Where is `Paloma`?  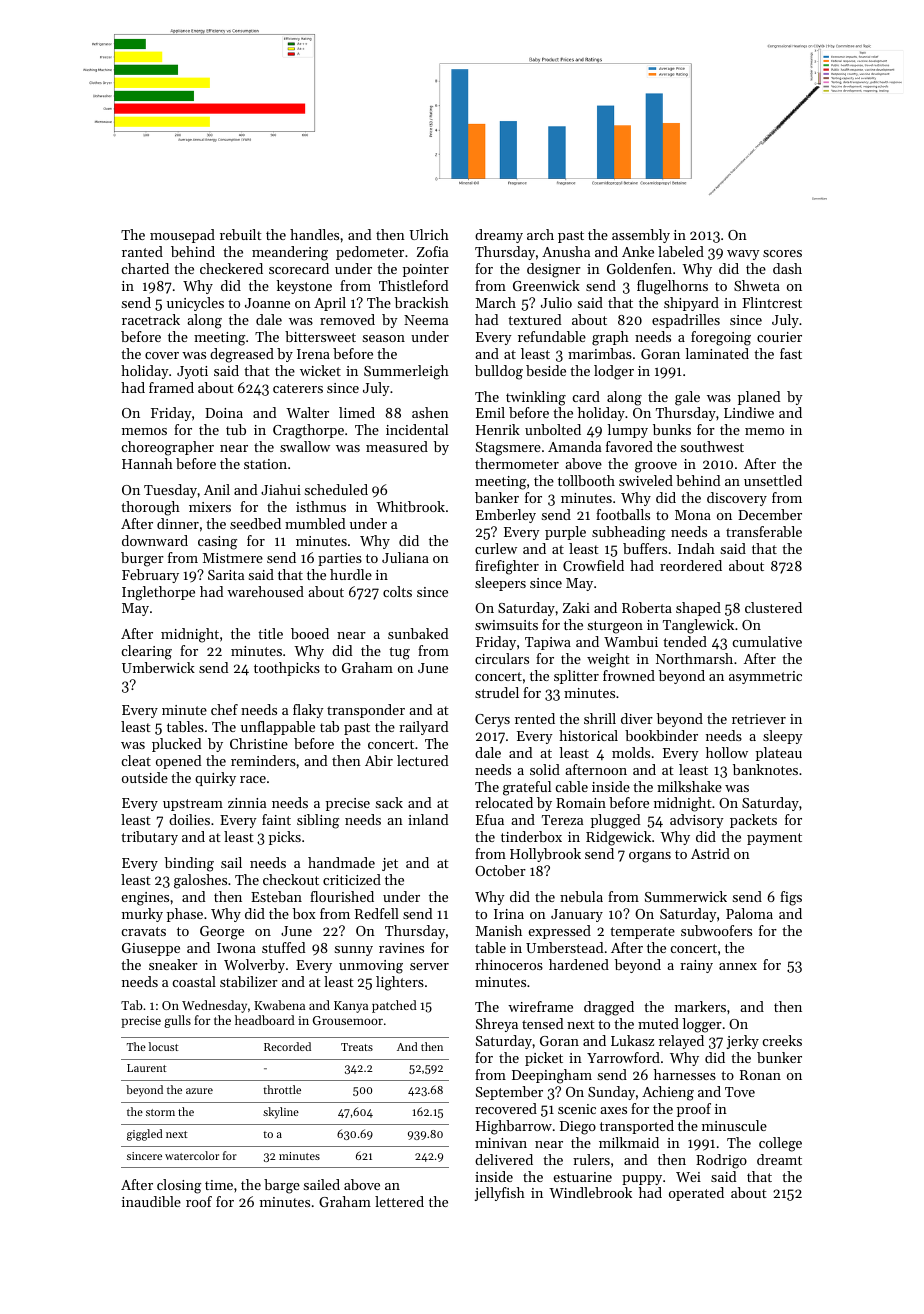
Paloma is located at coordinates (749, 913).
